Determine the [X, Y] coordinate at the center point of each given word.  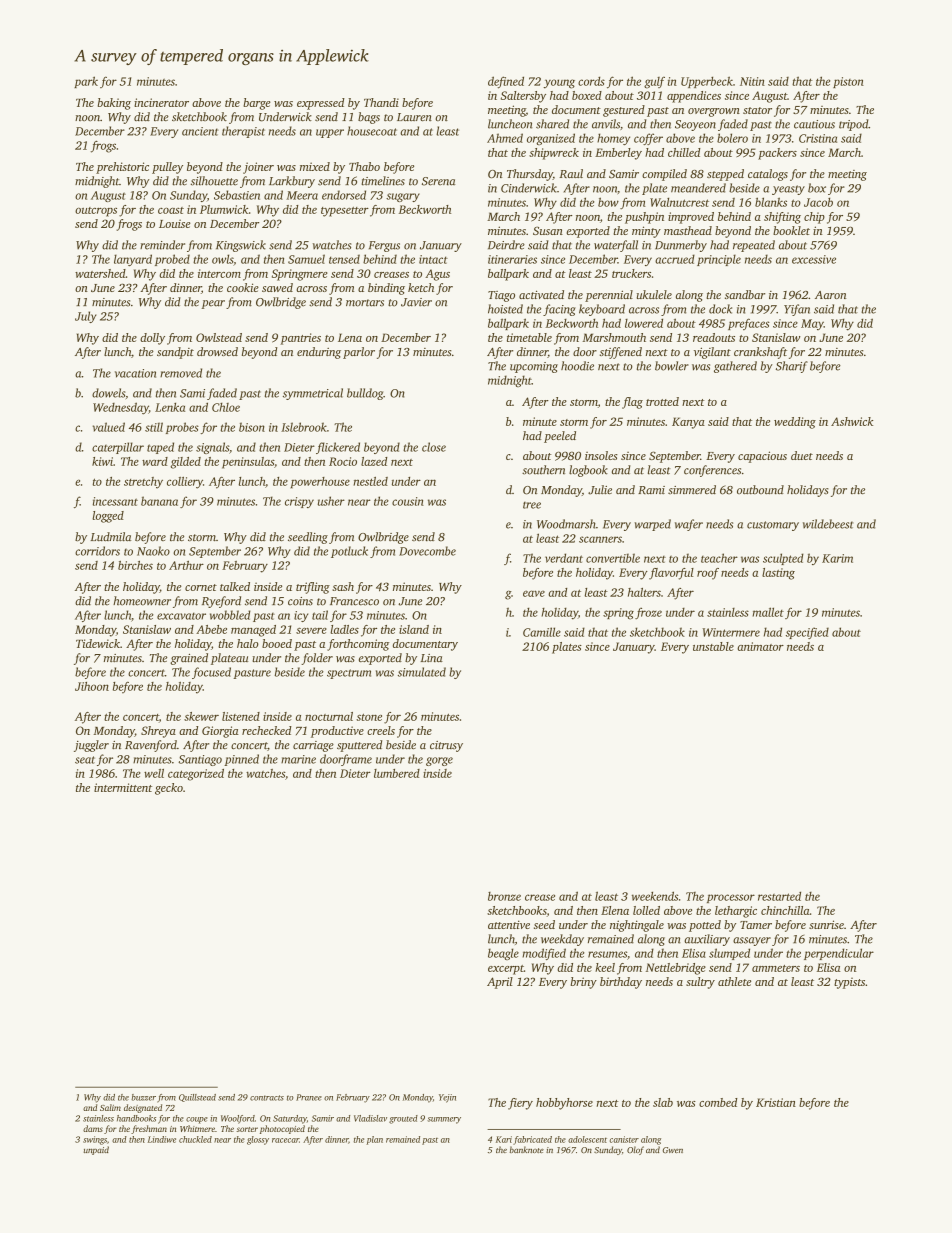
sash [343, 586]
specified [807, 633]
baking [114, 104]
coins [300, 601]
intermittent [123, 787]
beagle [503, 954]
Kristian [776, 1102]
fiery [520, 1104]
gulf [654, 82]
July [85, 317]
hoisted [505, 309]
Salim [110, 1107]
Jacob [818, 202]
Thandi [381, 102]
